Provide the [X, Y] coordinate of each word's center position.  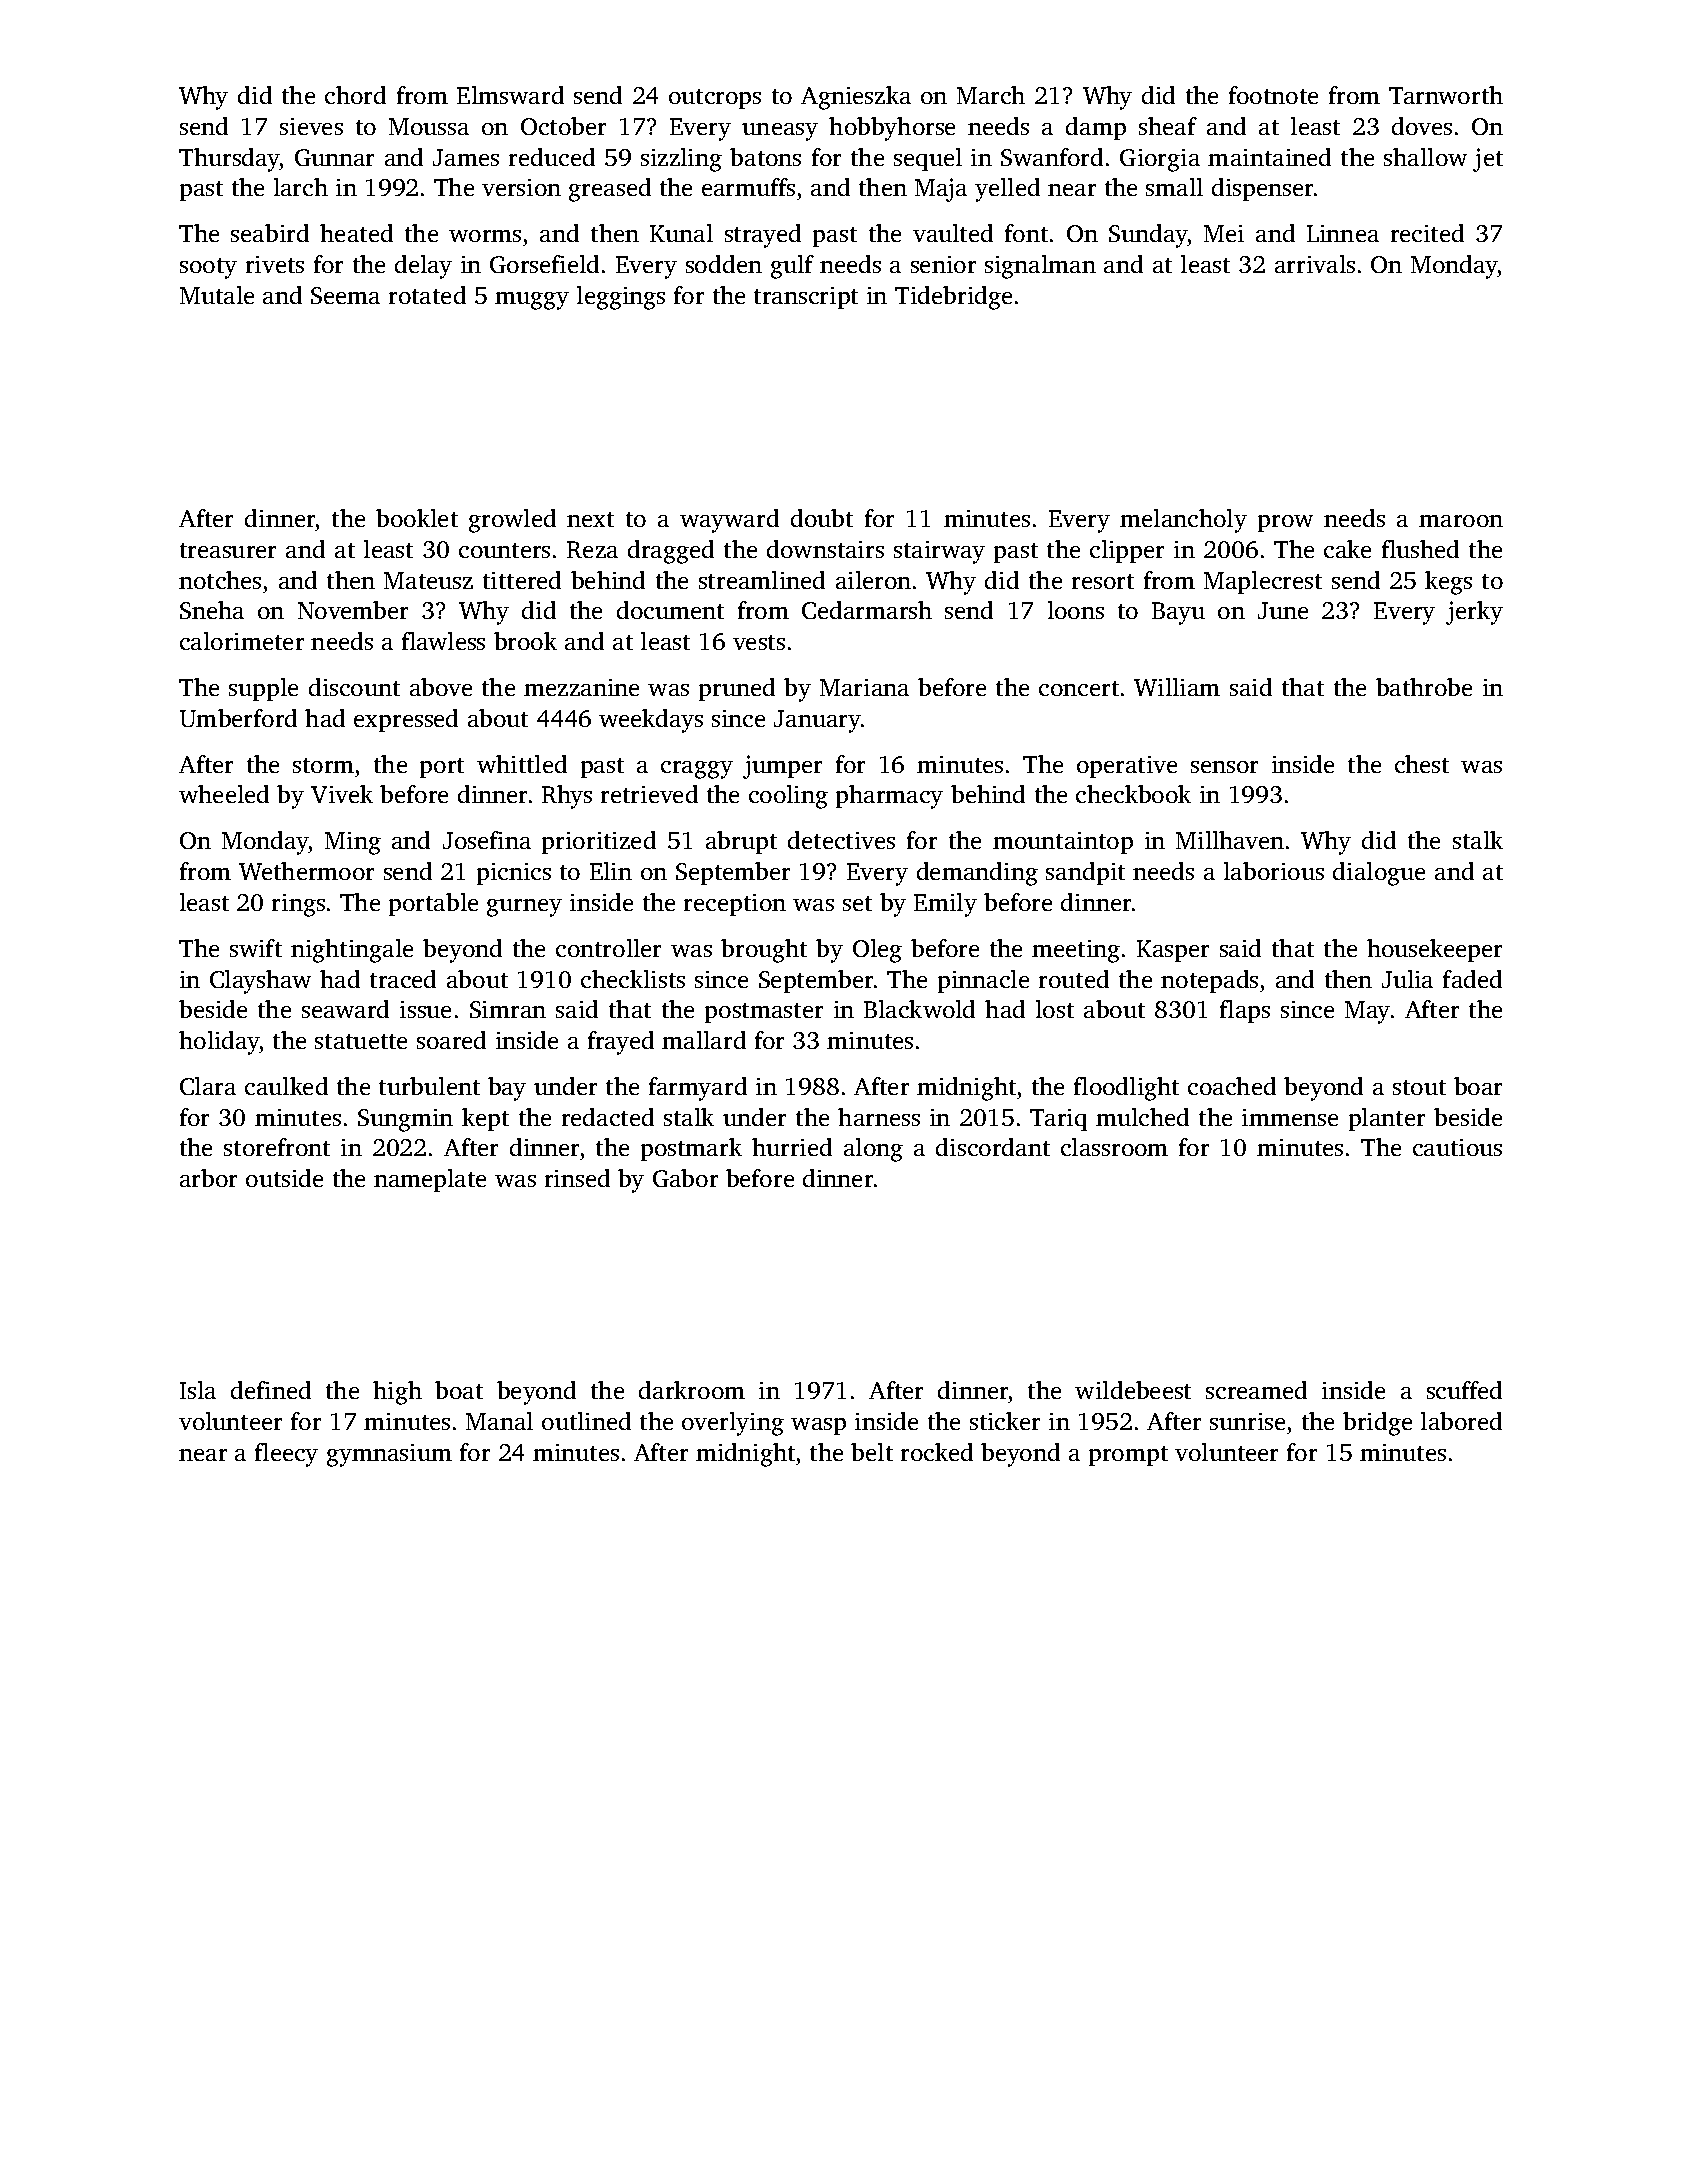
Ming [353, 843]
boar [1478, 1086]
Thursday [229, 160]
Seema [345, 295]
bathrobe [1424, 687]
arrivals [1315, 264]
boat [459, 1390]
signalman [1040, 267]
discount [354, 687]
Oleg [877, 951]
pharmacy [889, 797]
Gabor [685, 1178]
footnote [1273, 95]
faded [1472, 979]
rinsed [577, 1178]
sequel [928, 159]
